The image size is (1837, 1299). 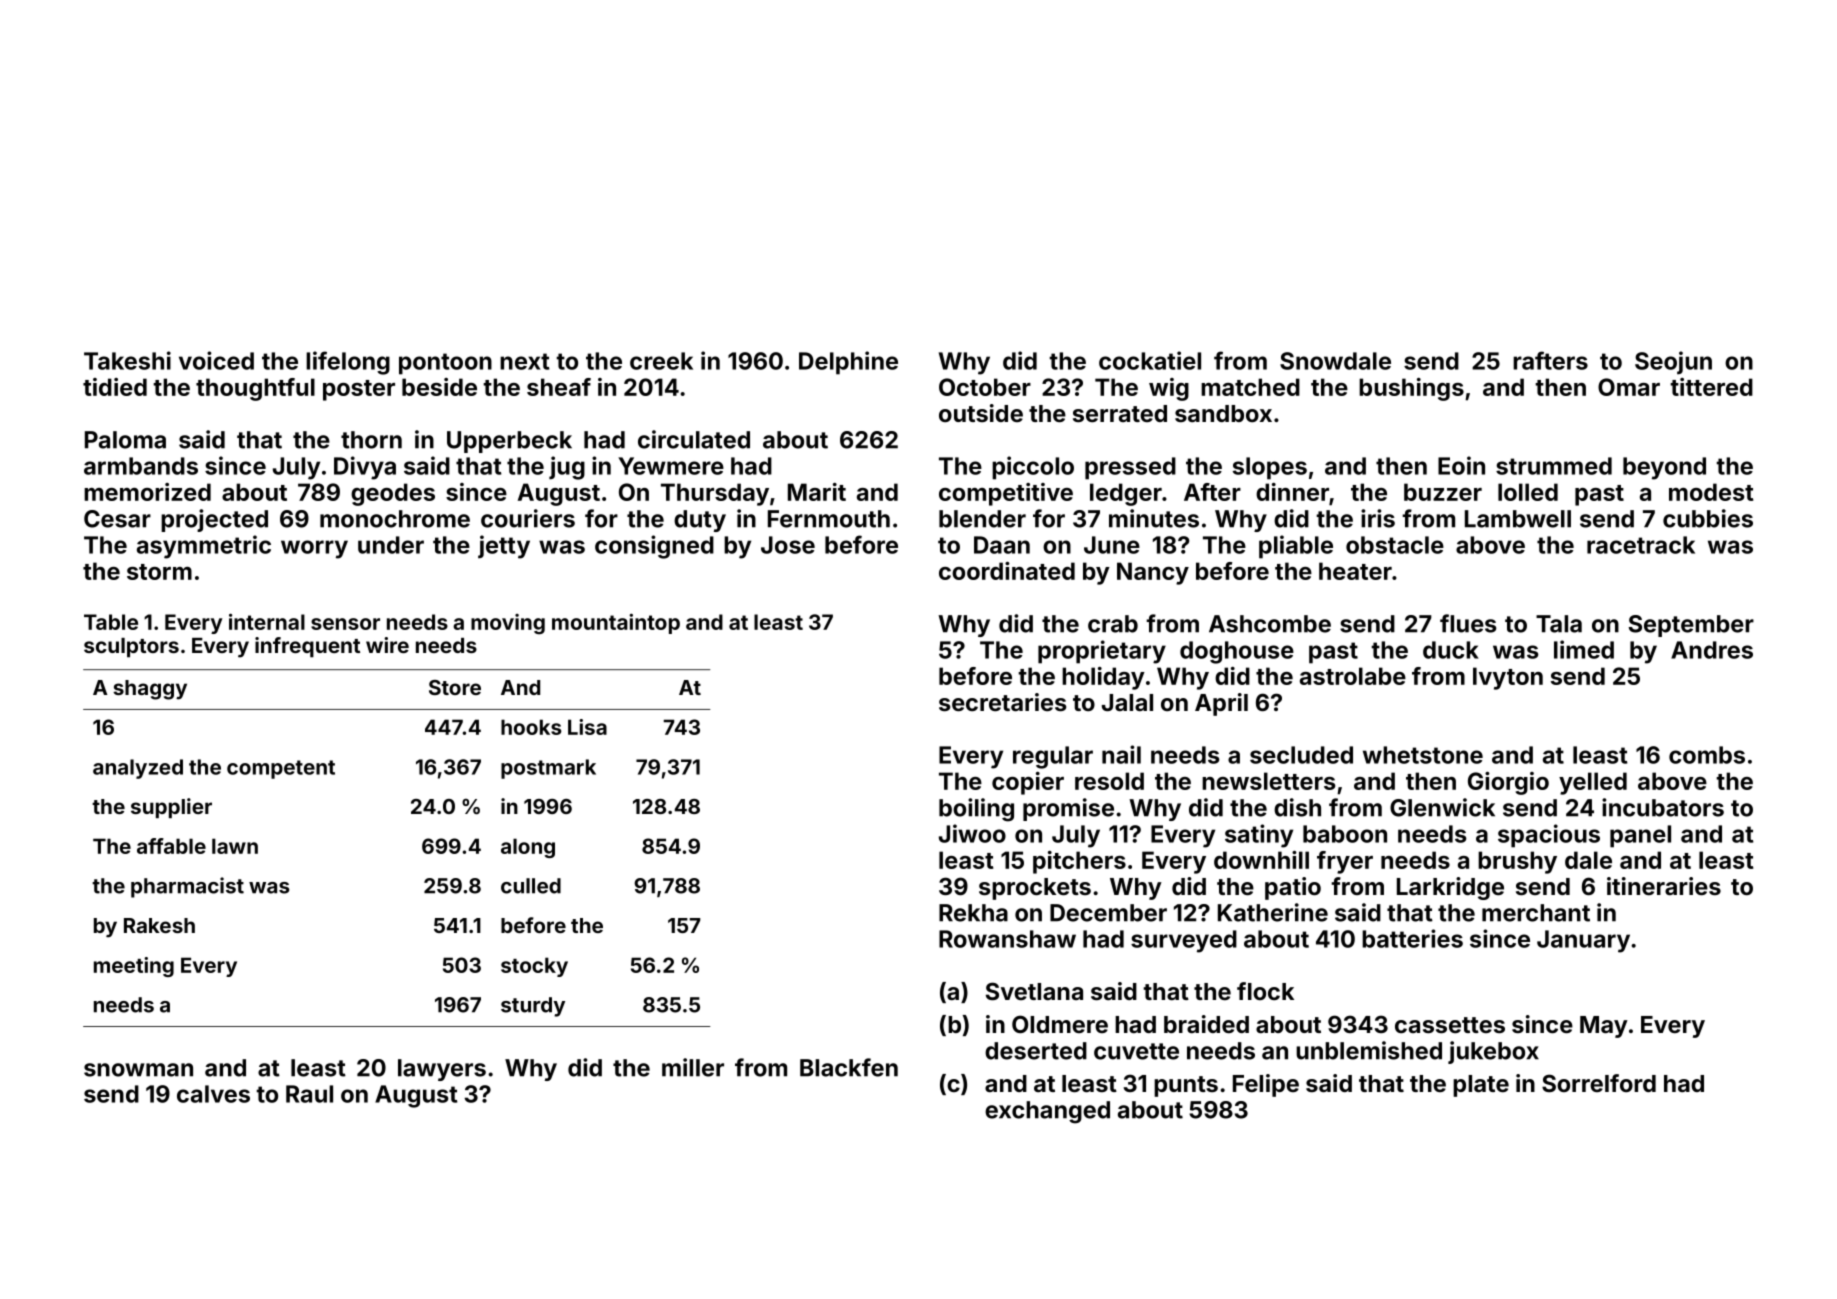 What do you see at coordinates (309, 1094) in the page?
I see `Raul` at bounding box center [309, 1094].
